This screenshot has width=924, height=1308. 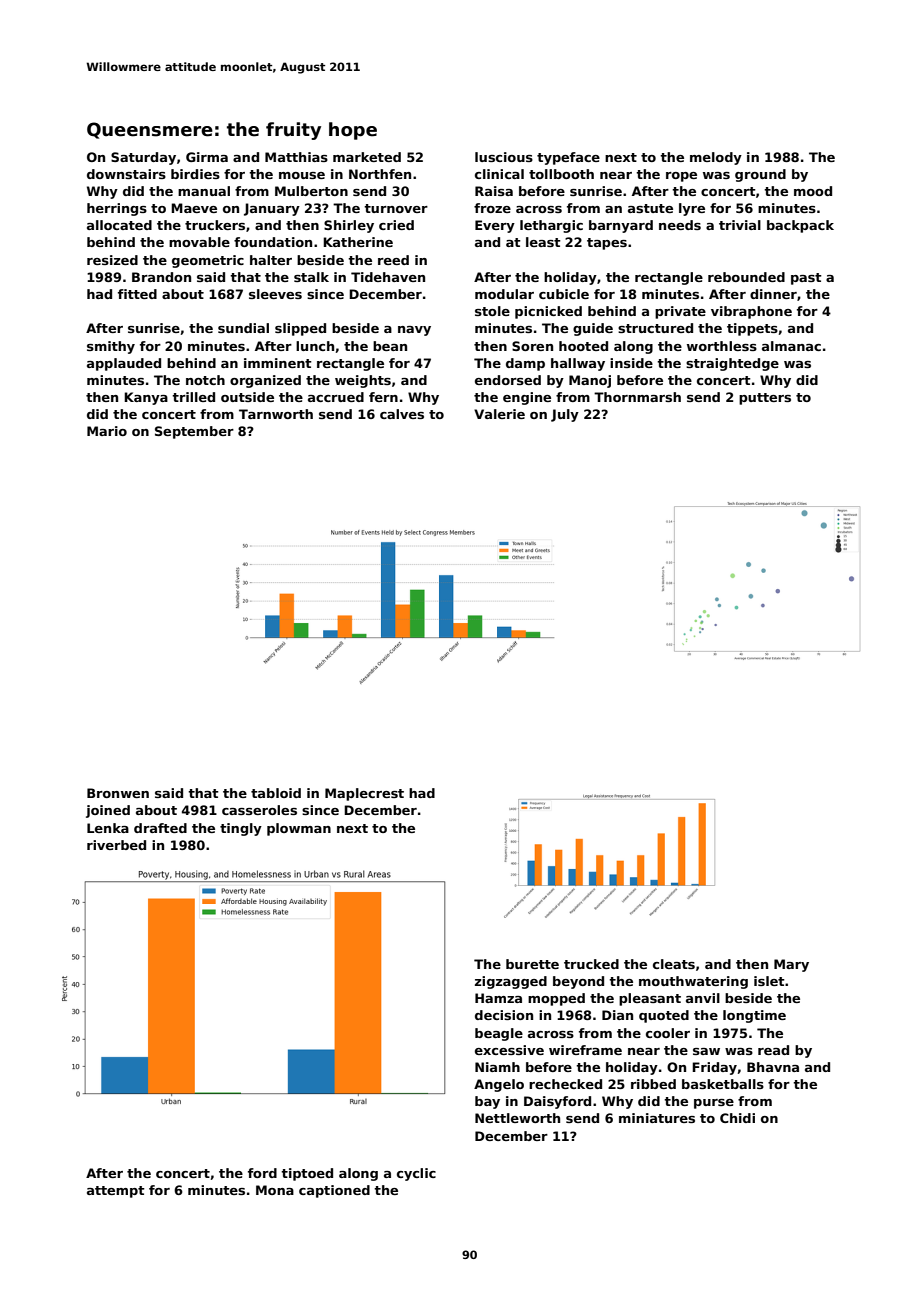 What do you see at coordinates (693, 982) in the screenshot?
I see `mouthwatering` at bounding box center [693, 982].
